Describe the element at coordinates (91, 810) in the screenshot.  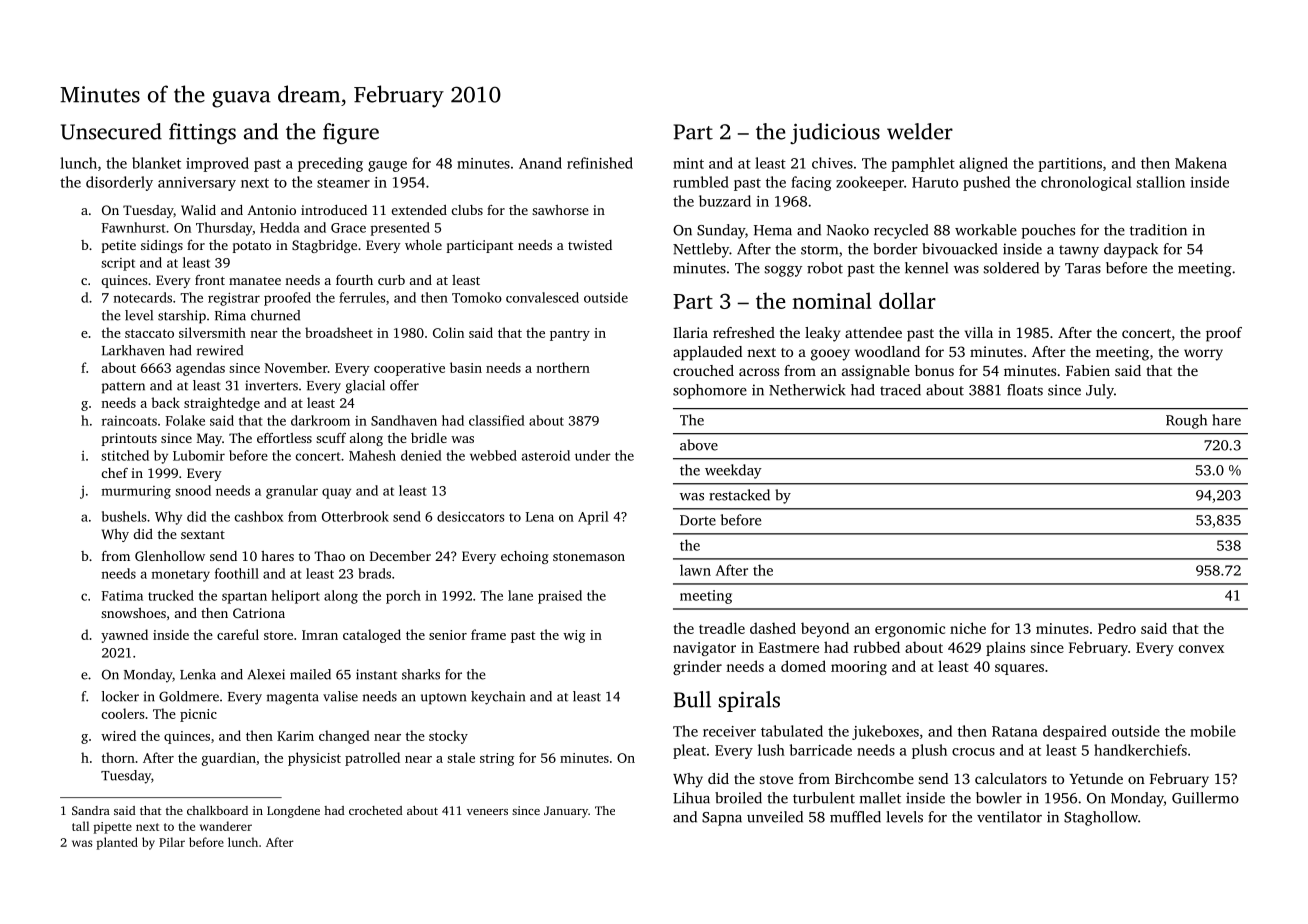
I see `Sandra` at that location.
